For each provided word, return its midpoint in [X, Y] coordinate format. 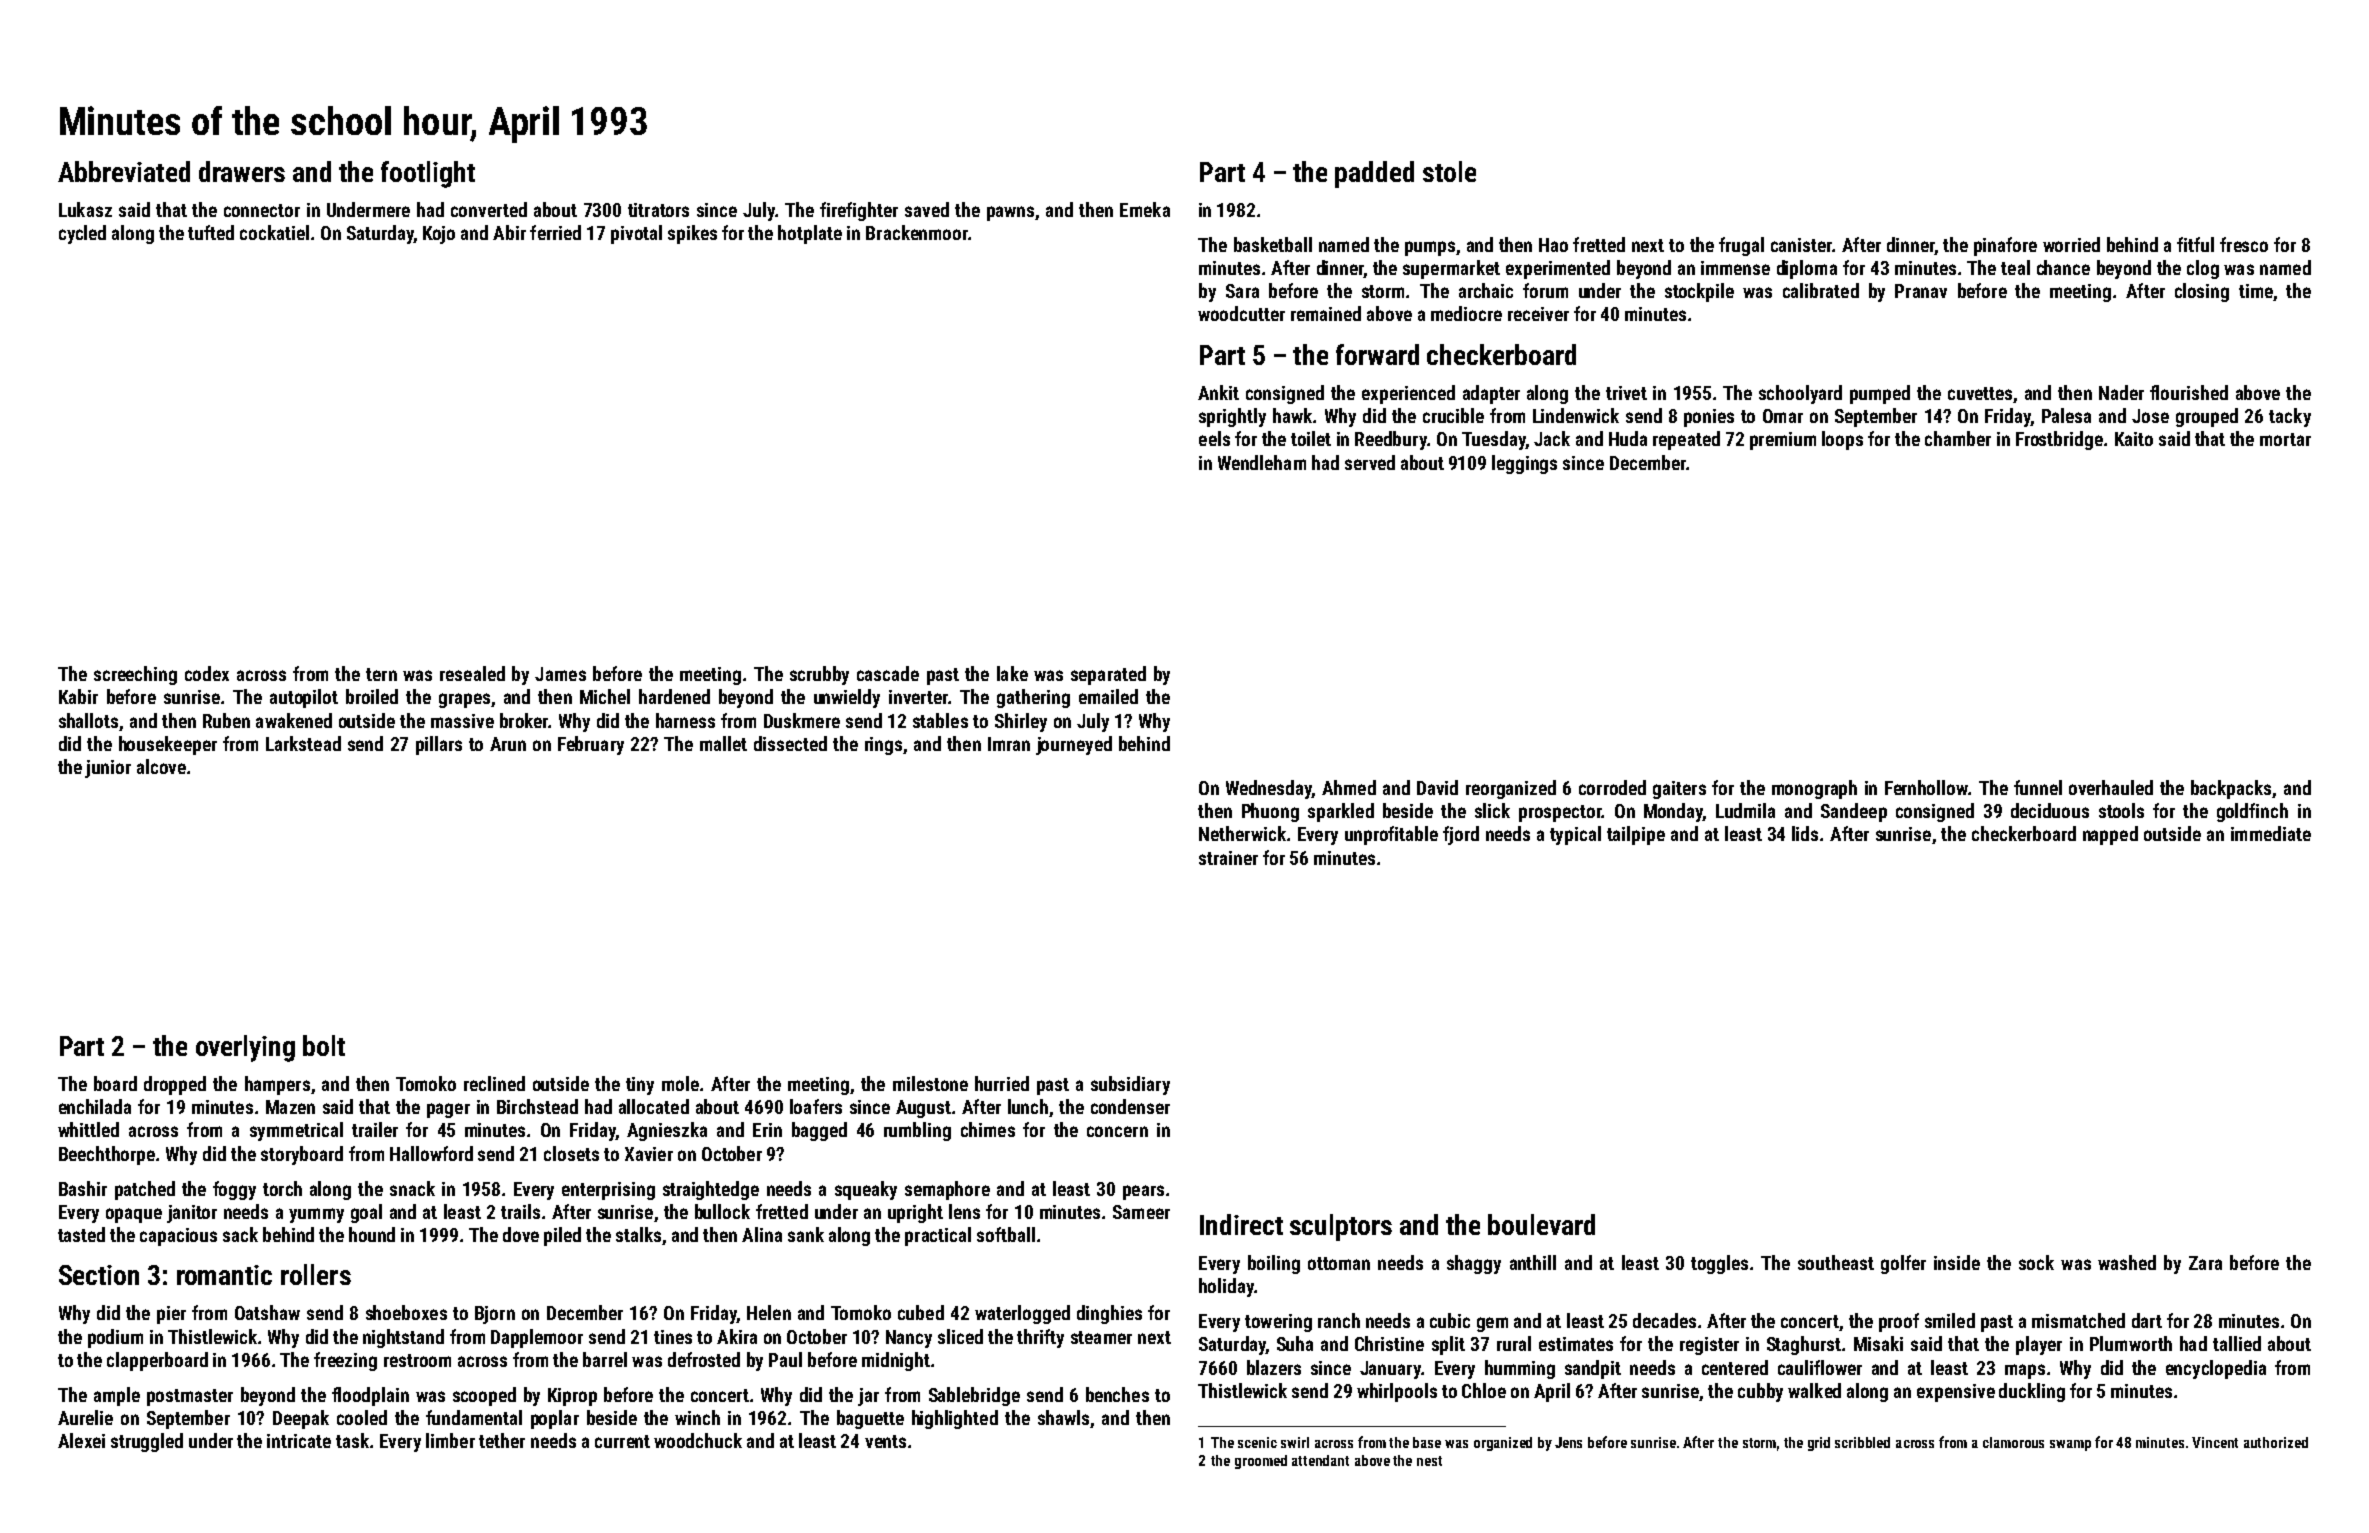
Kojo [439, 235]
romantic [224, 1275]
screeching [135, 675]
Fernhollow [1926, 787]
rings [883, 746]
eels [1214, 438]
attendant [1320, 1460]
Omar [1783, 416]
